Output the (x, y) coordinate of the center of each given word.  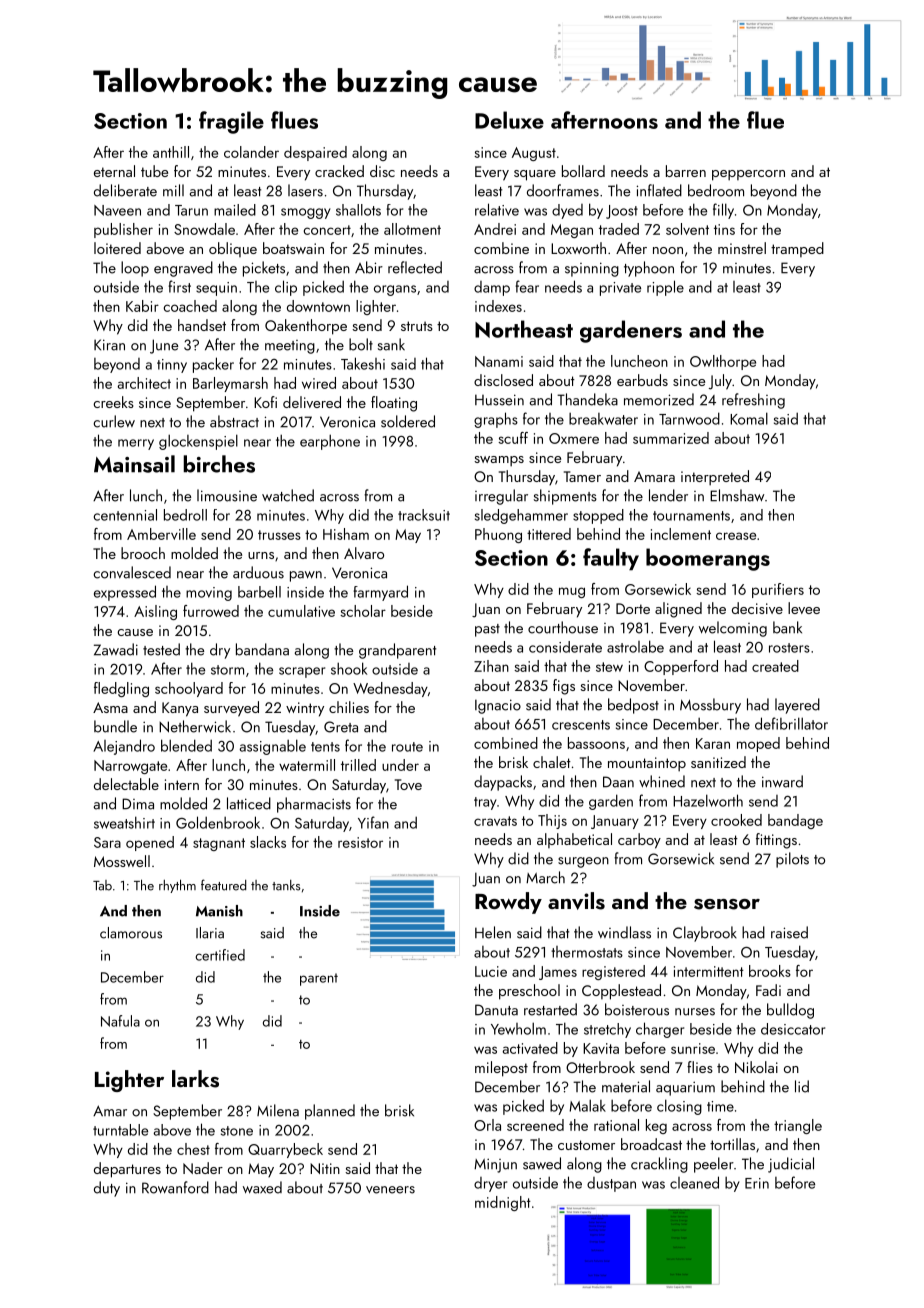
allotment (412, 229)
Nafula (120, 1021)
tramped (797, 249)
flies (700, 1067)
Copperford (681, 667)
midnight (503, 1203)
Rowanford (175, 1187)
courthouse (563, 627)
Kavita (601, 1048)
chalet (552, 762)
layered (797, 706)
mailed (235, 210)
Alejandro (124, 747)
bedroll (185, 515)
